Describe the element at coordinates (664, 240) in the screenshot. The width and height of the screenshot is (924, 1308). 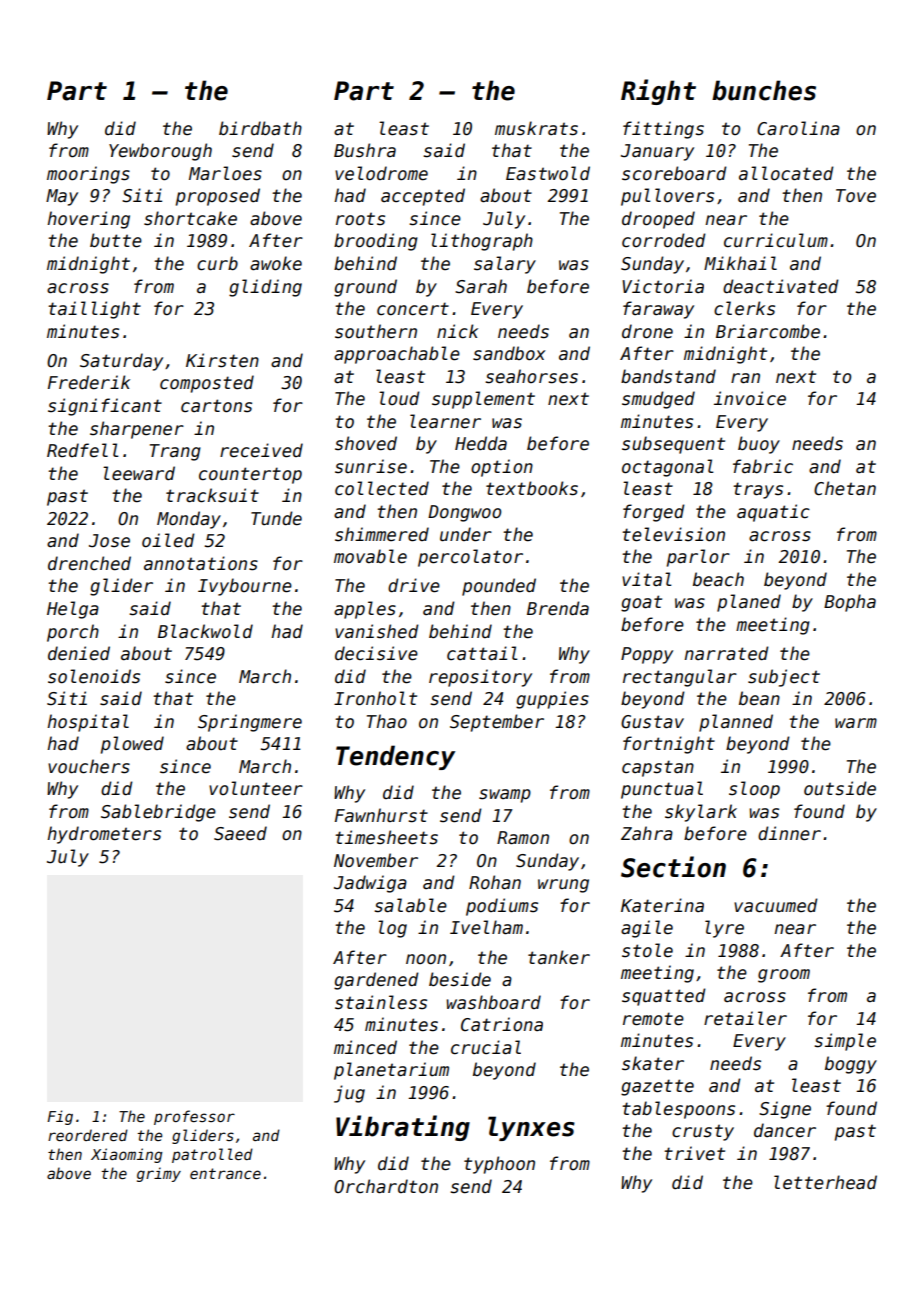
I see `corroded` at that location.
